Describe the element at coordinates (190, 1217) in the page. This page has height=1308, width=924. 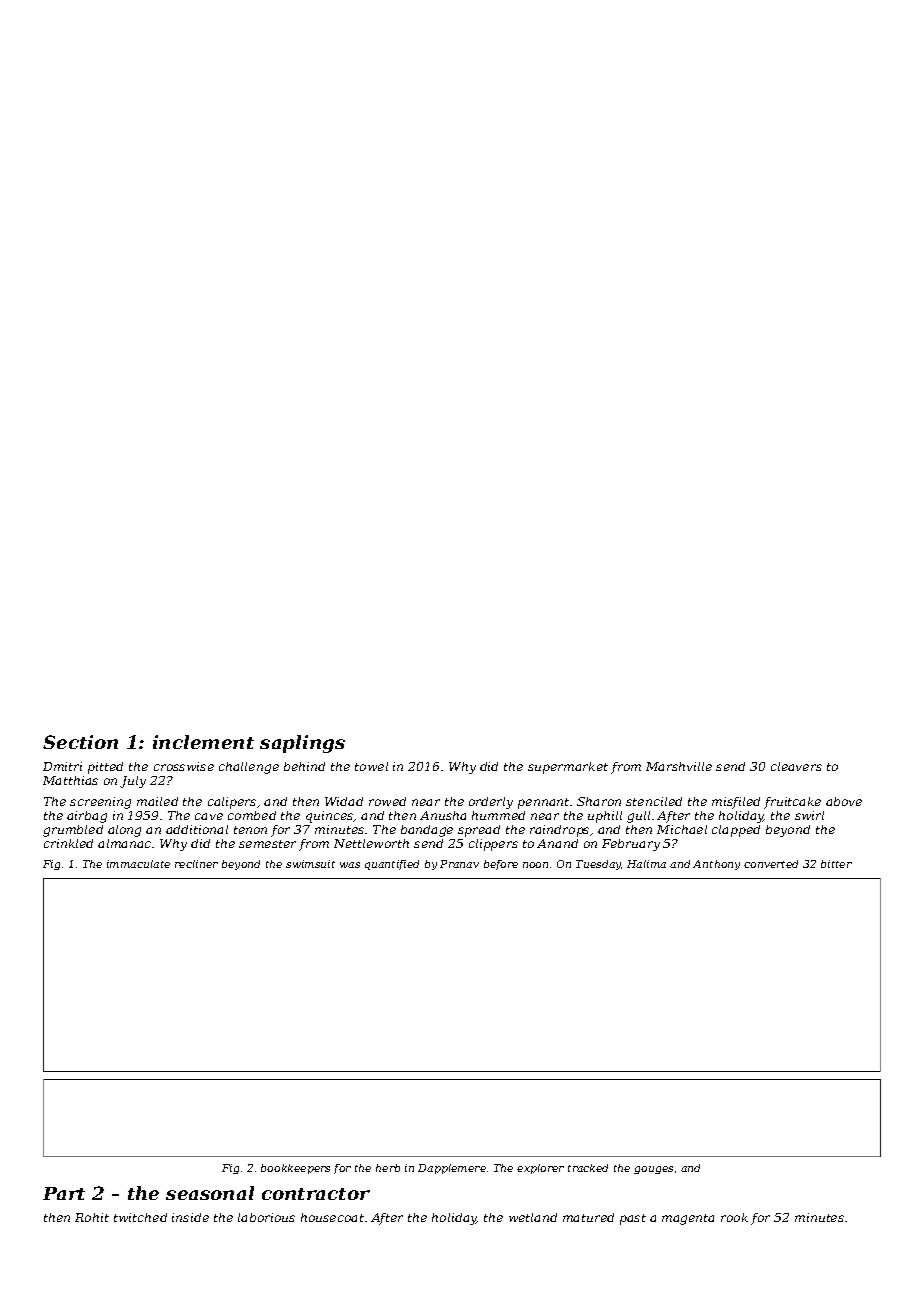
I see `inside` at that location.
